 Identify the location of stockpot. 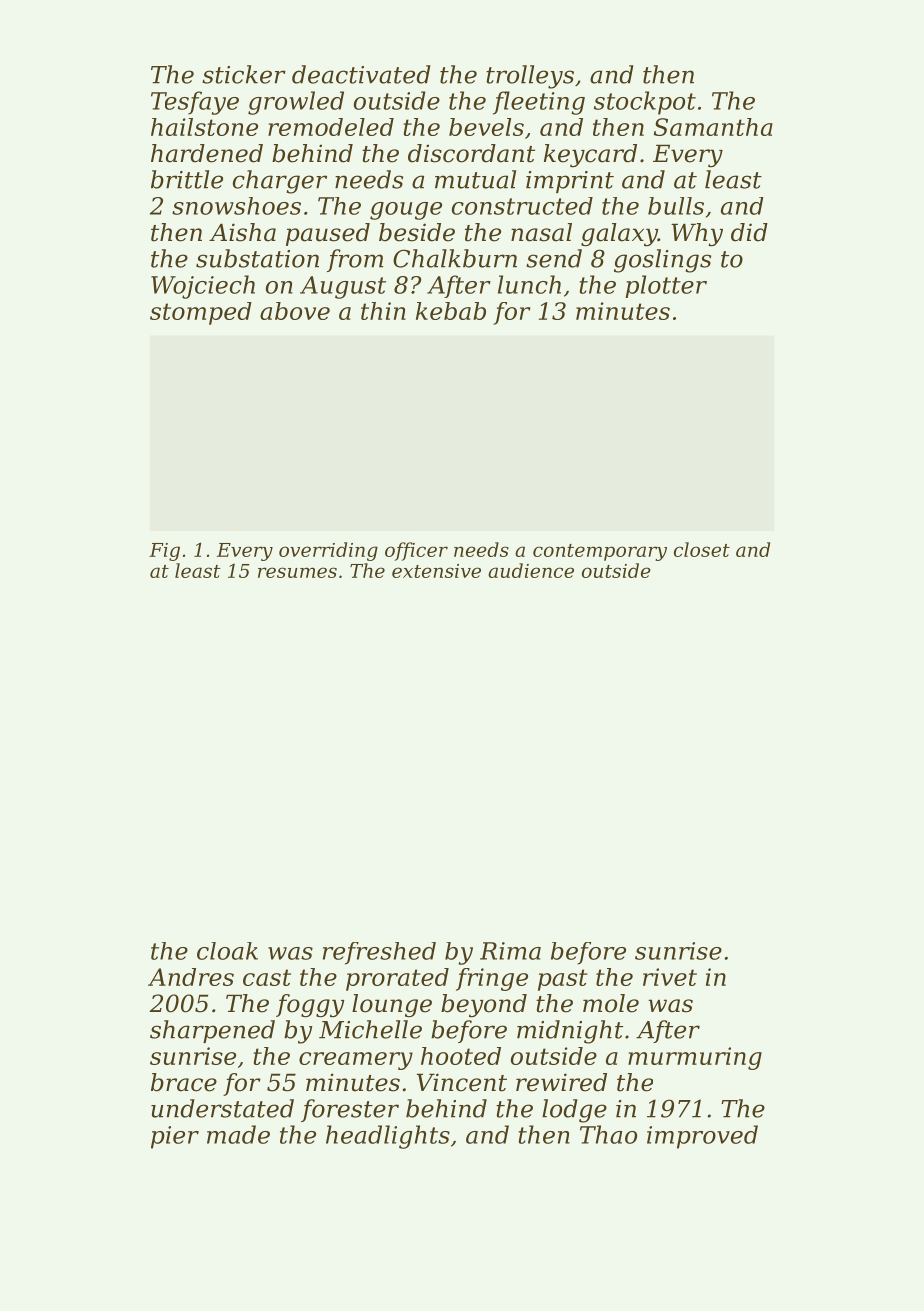
(645, 103).
